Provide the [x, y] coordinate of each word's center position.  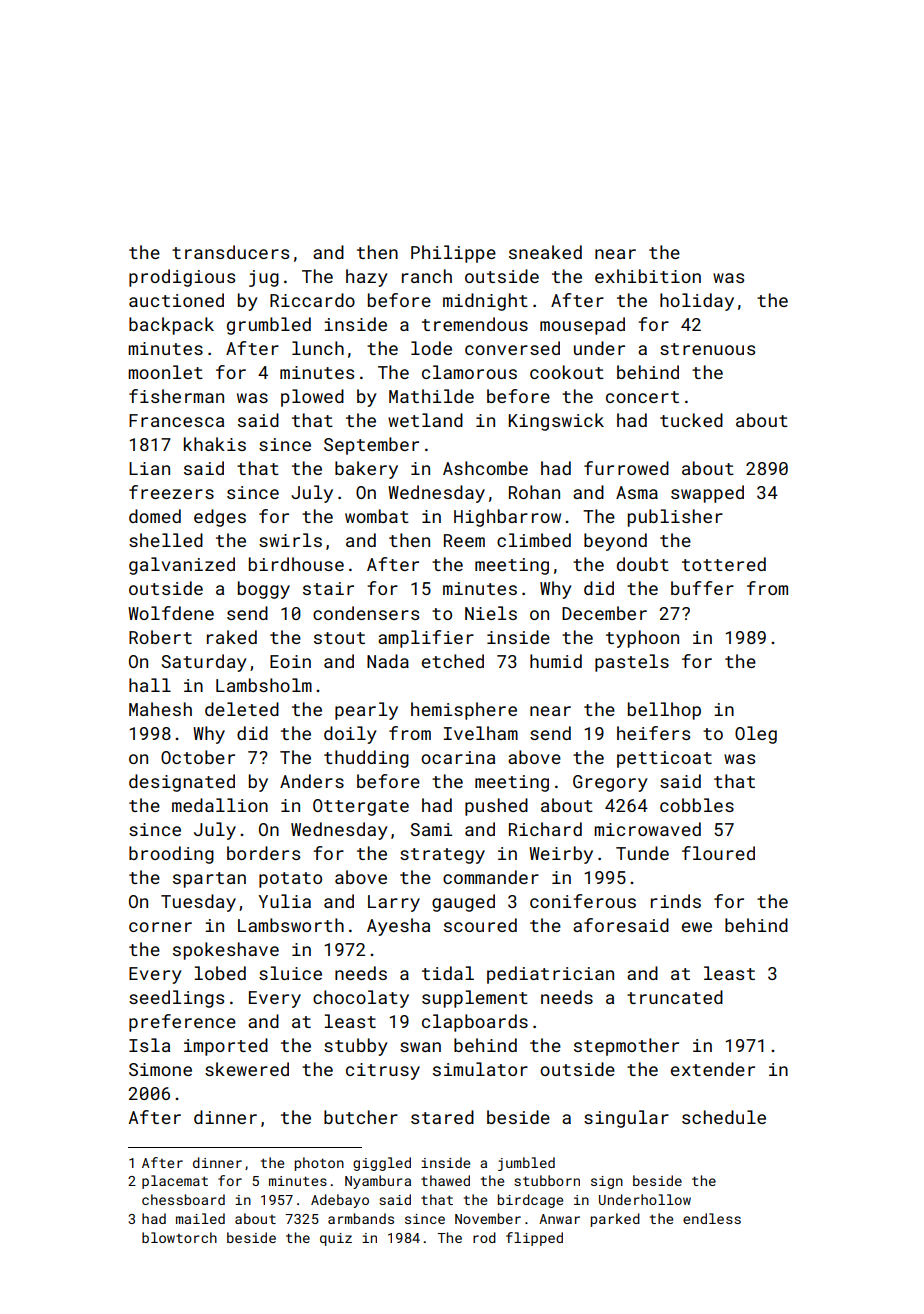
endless [712, 1218]
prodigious [182, 278]
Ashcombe [485, 468]
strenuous [707, 349]
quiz [336, 1239]
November [488, 1218]
